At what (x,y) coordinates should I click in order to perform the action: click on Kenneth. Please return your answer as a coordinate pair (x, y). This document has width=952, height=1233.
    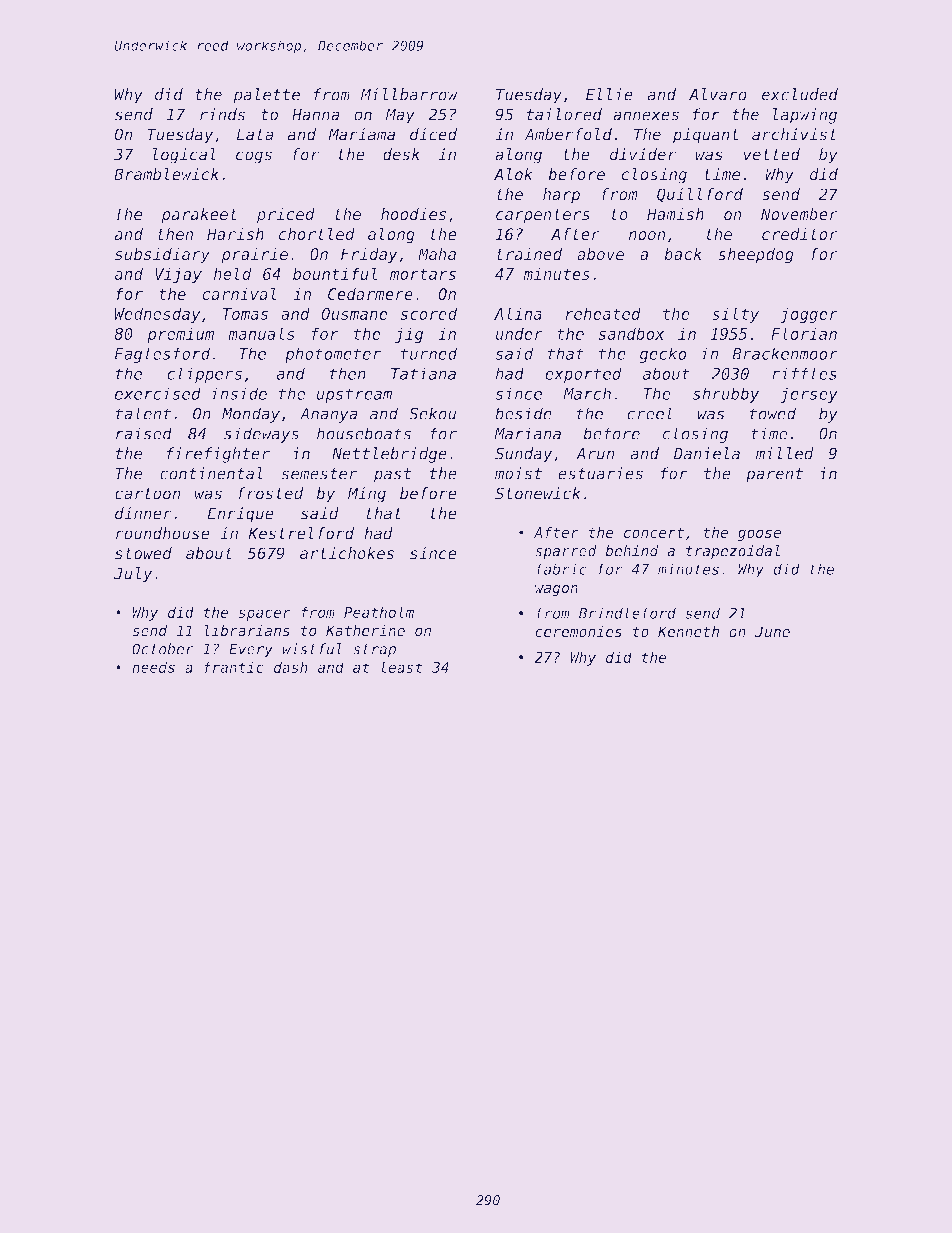
    Looking at the image, I should click on (688, 631).
